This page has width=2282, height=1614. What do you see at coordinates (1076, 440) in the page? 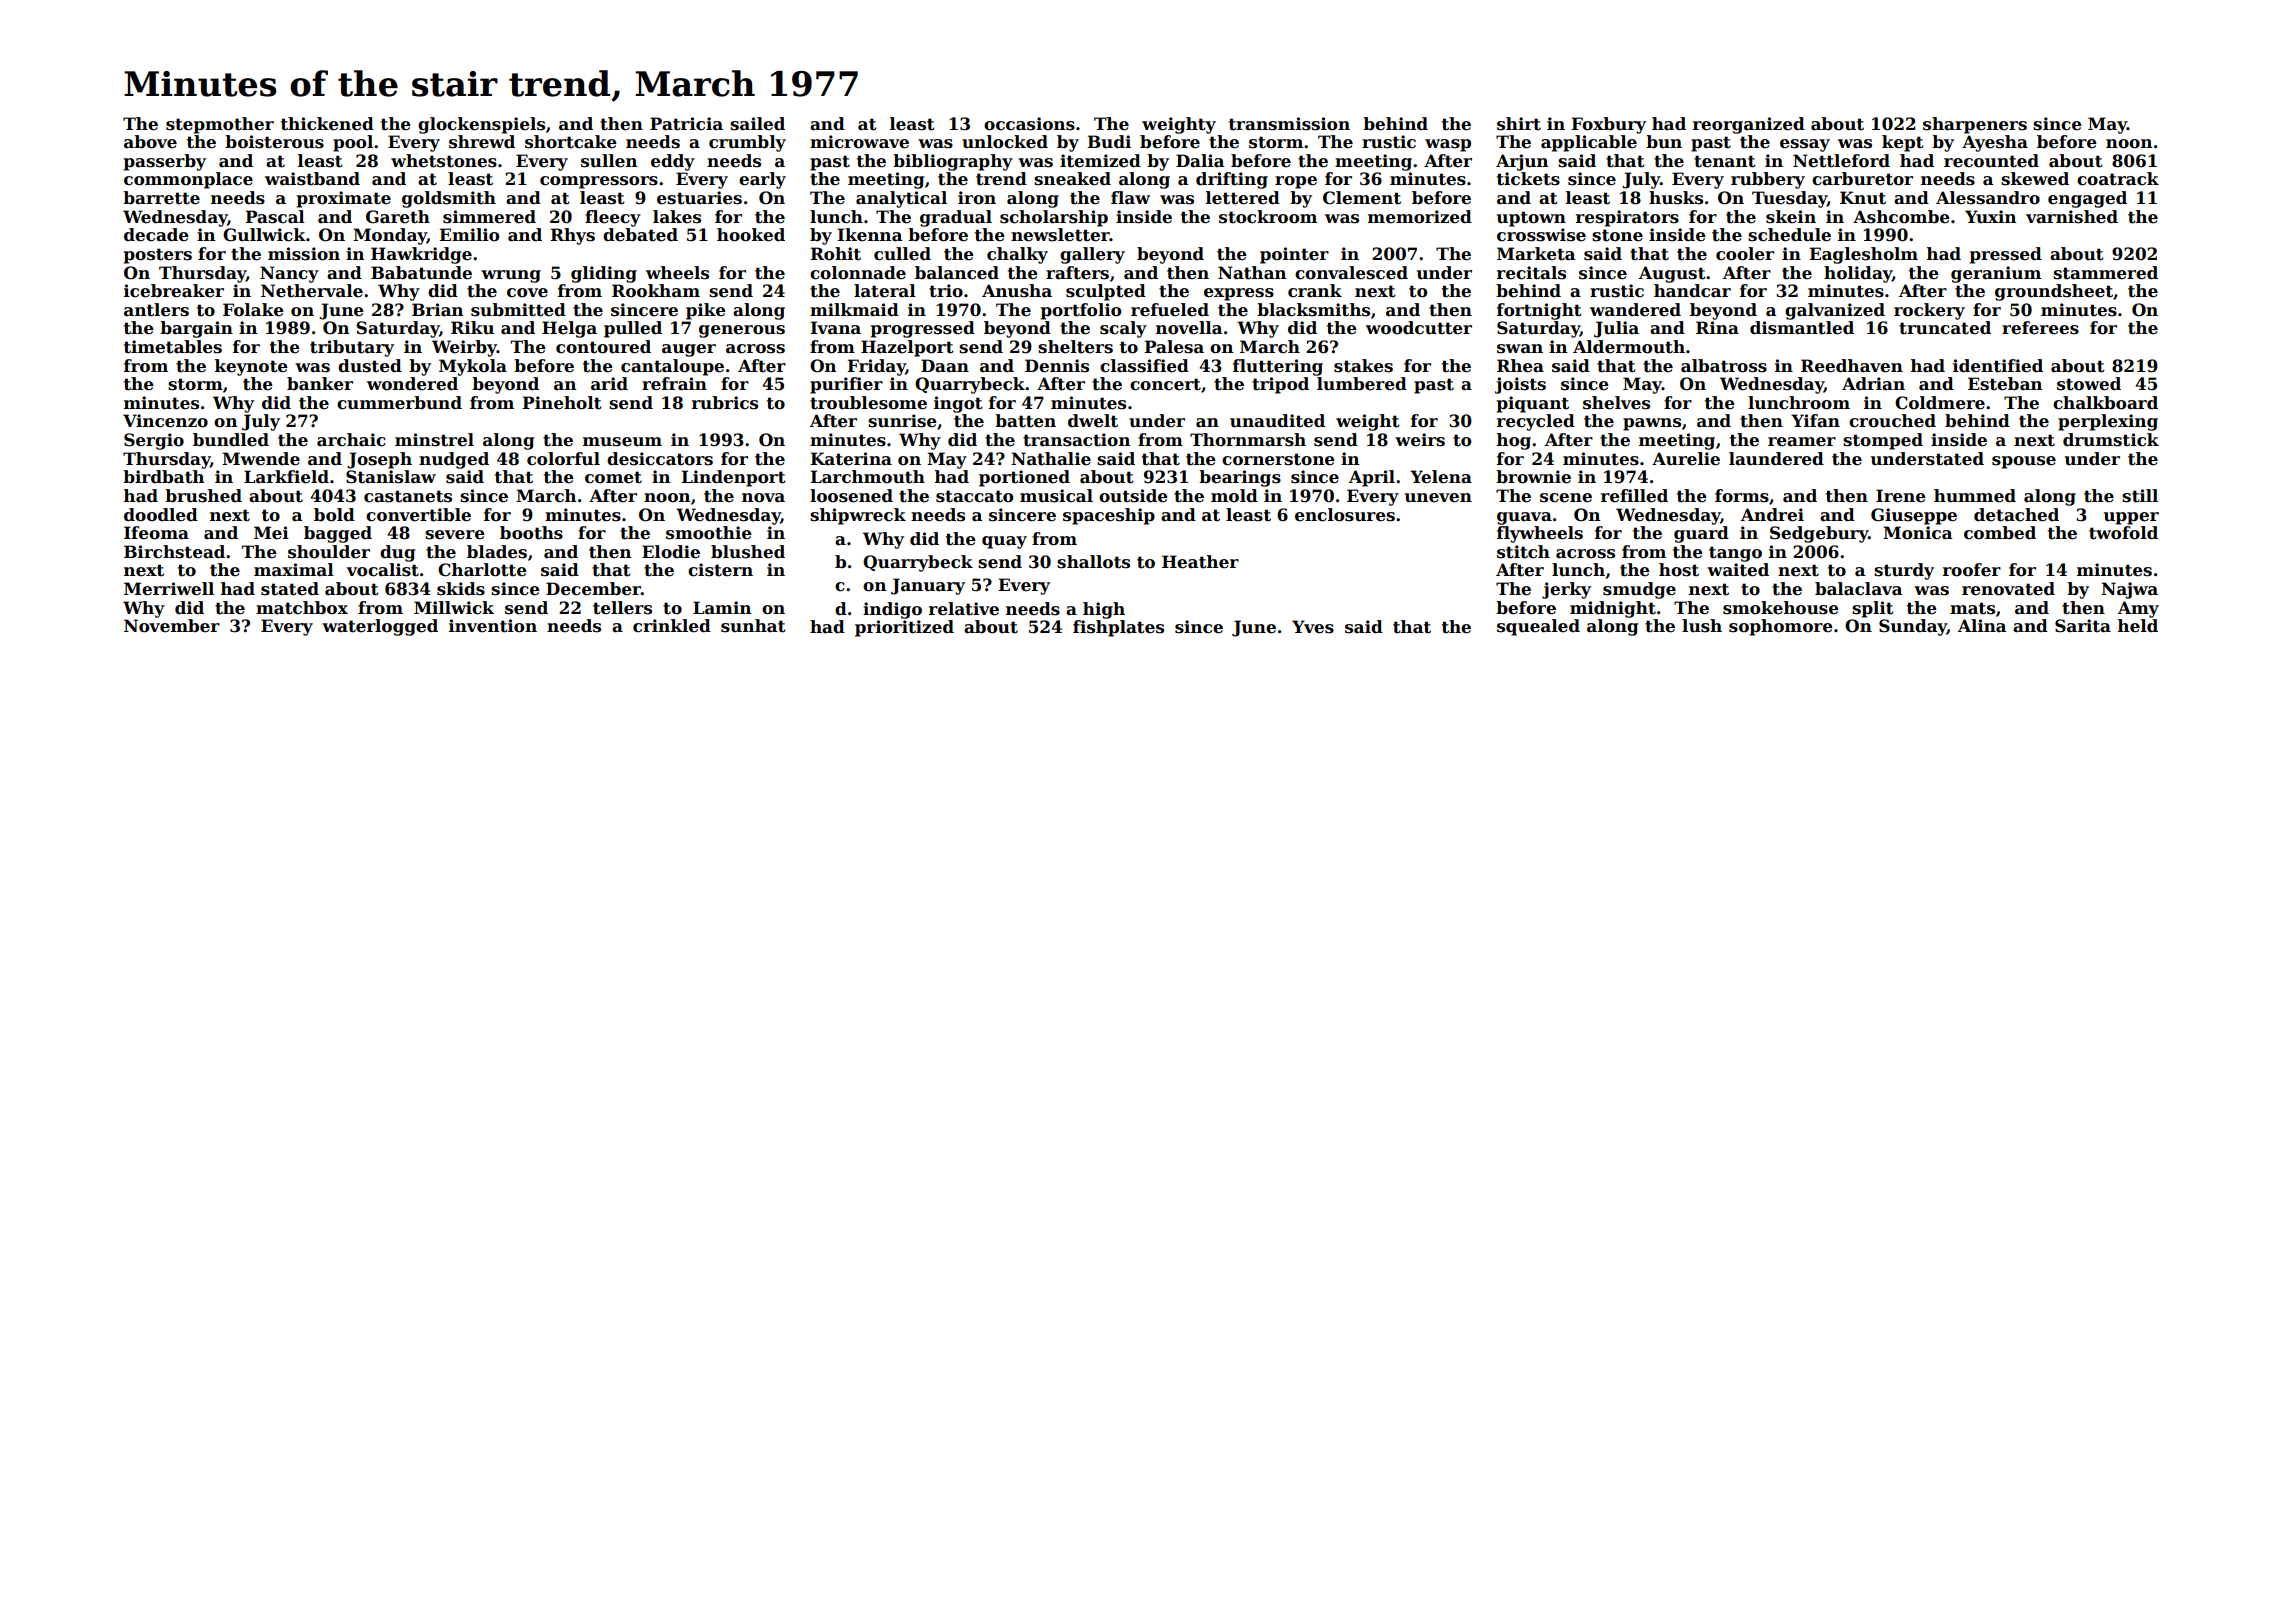
I see `transaction` at bounding box center [1076, 440].
